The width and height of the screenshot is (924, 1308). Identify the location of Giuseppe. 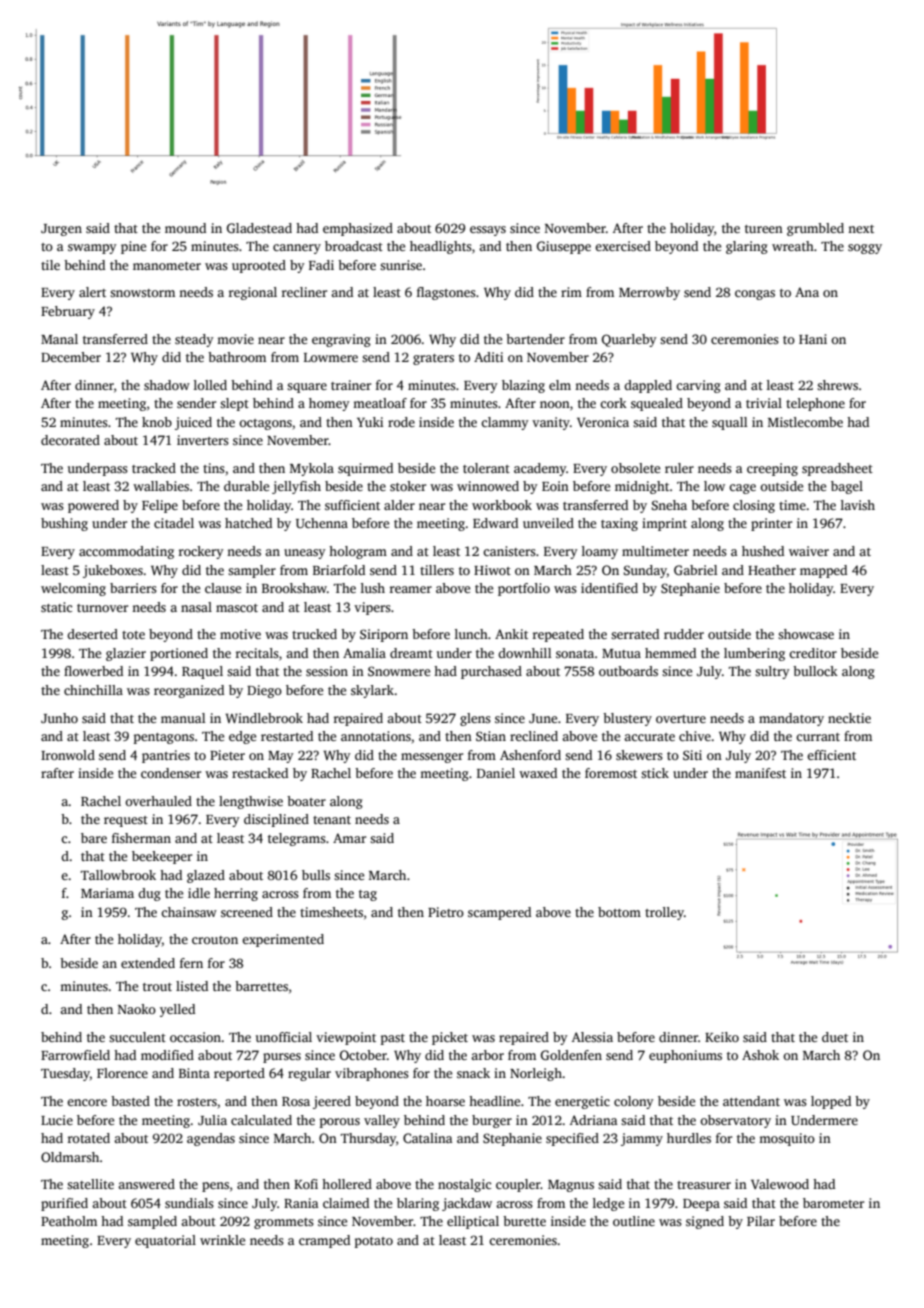
(564, 247).
